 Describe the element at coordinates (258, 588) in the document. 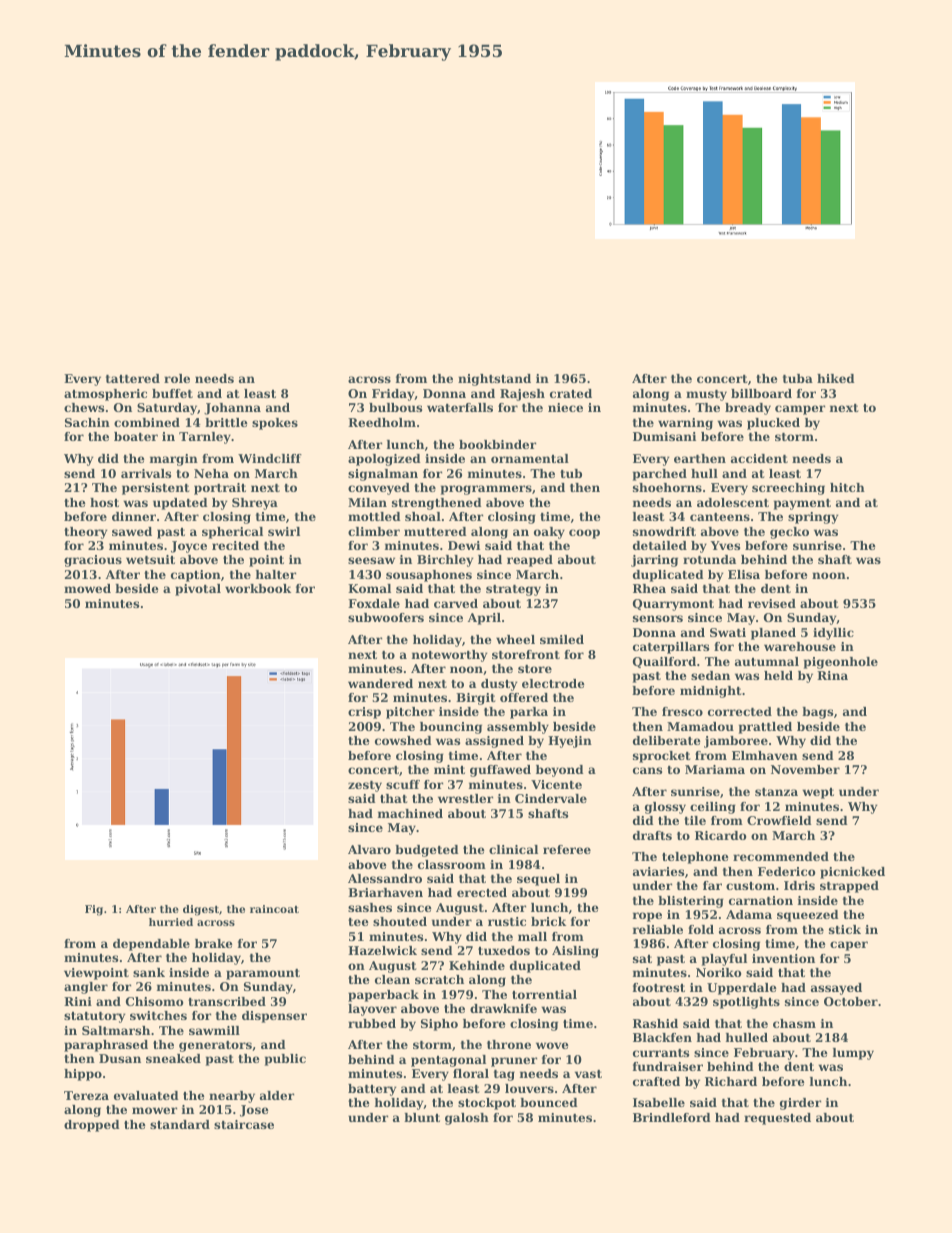

I see `workbook` at that location.
